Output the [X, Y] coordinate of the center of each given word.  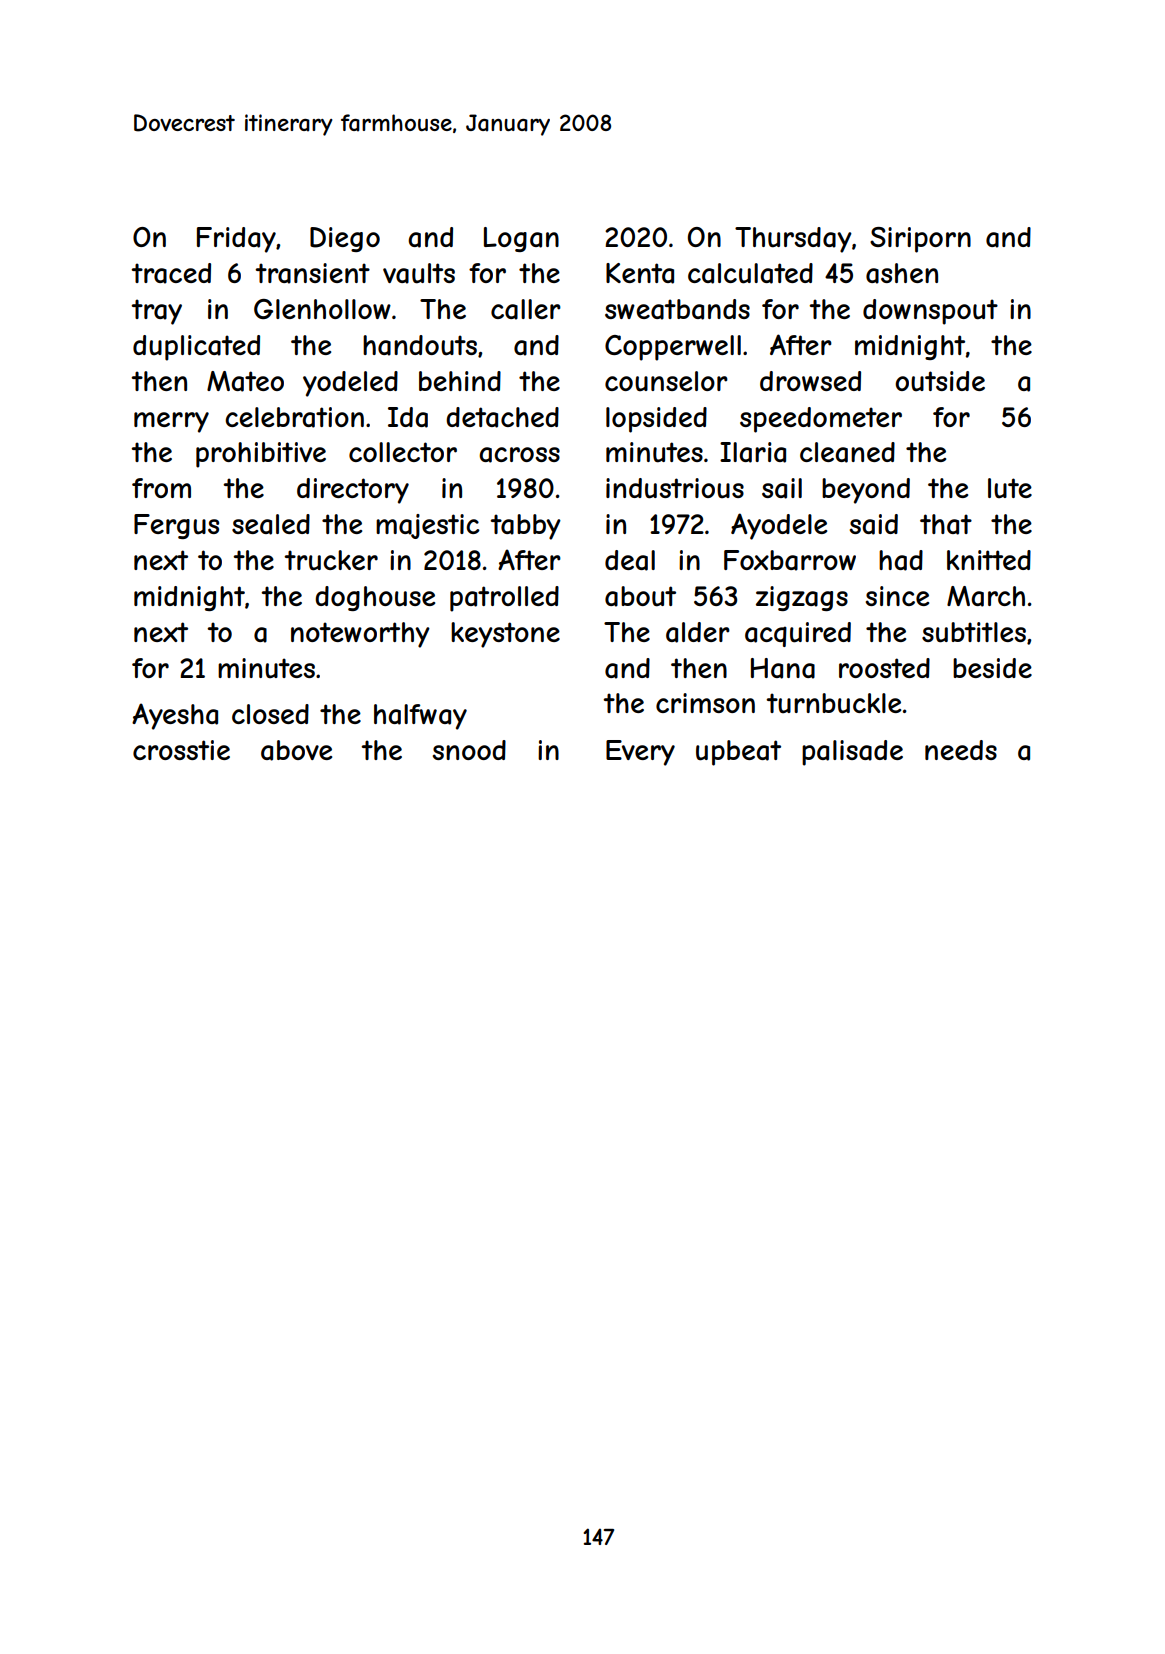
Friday [236, 240]
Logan [521, 239]
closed [270, 714]
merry [171, 422]
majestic [428, 526]
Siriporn [920, 240]
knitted [989, 560]
